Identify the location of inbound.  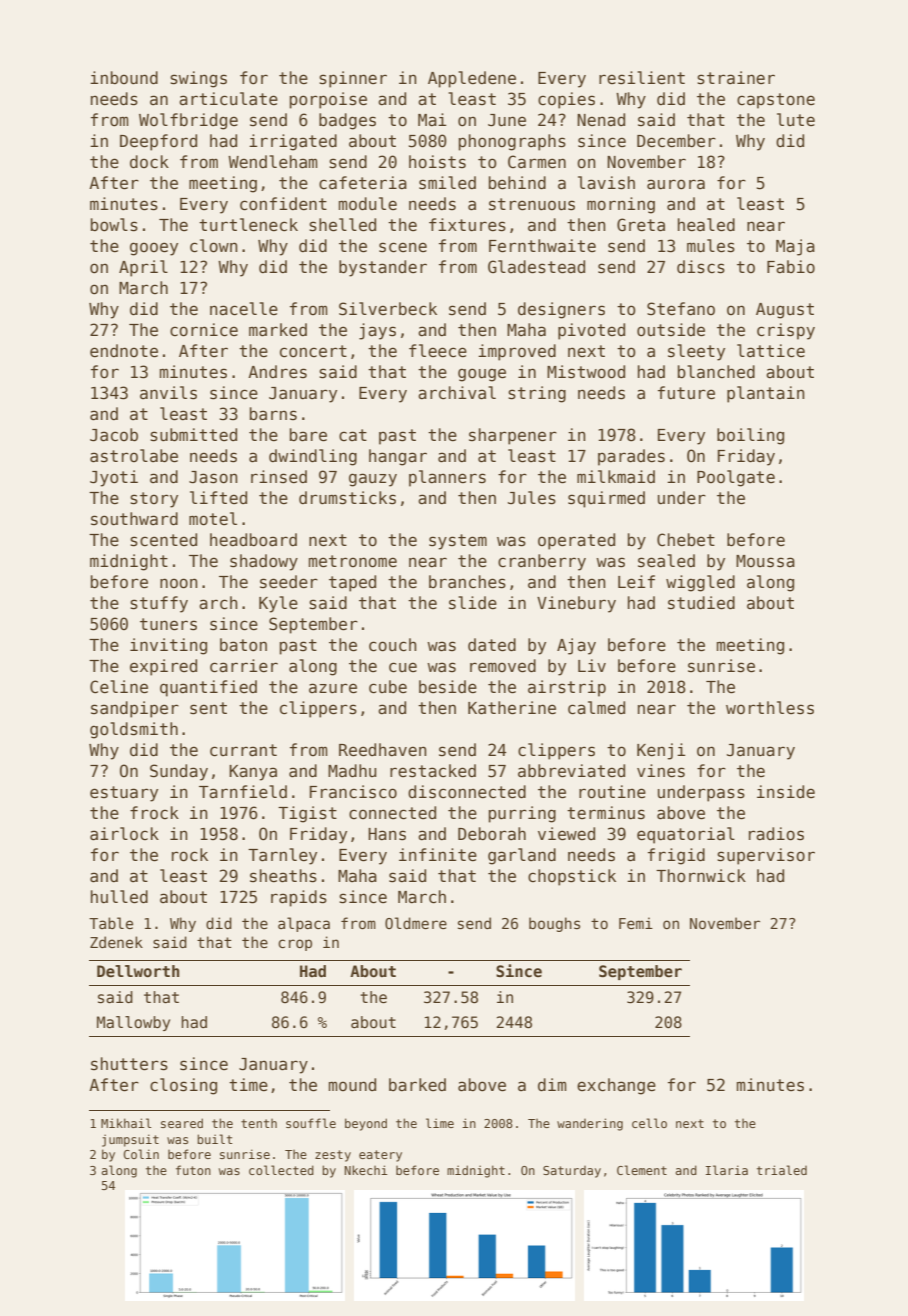
(124, 78).
